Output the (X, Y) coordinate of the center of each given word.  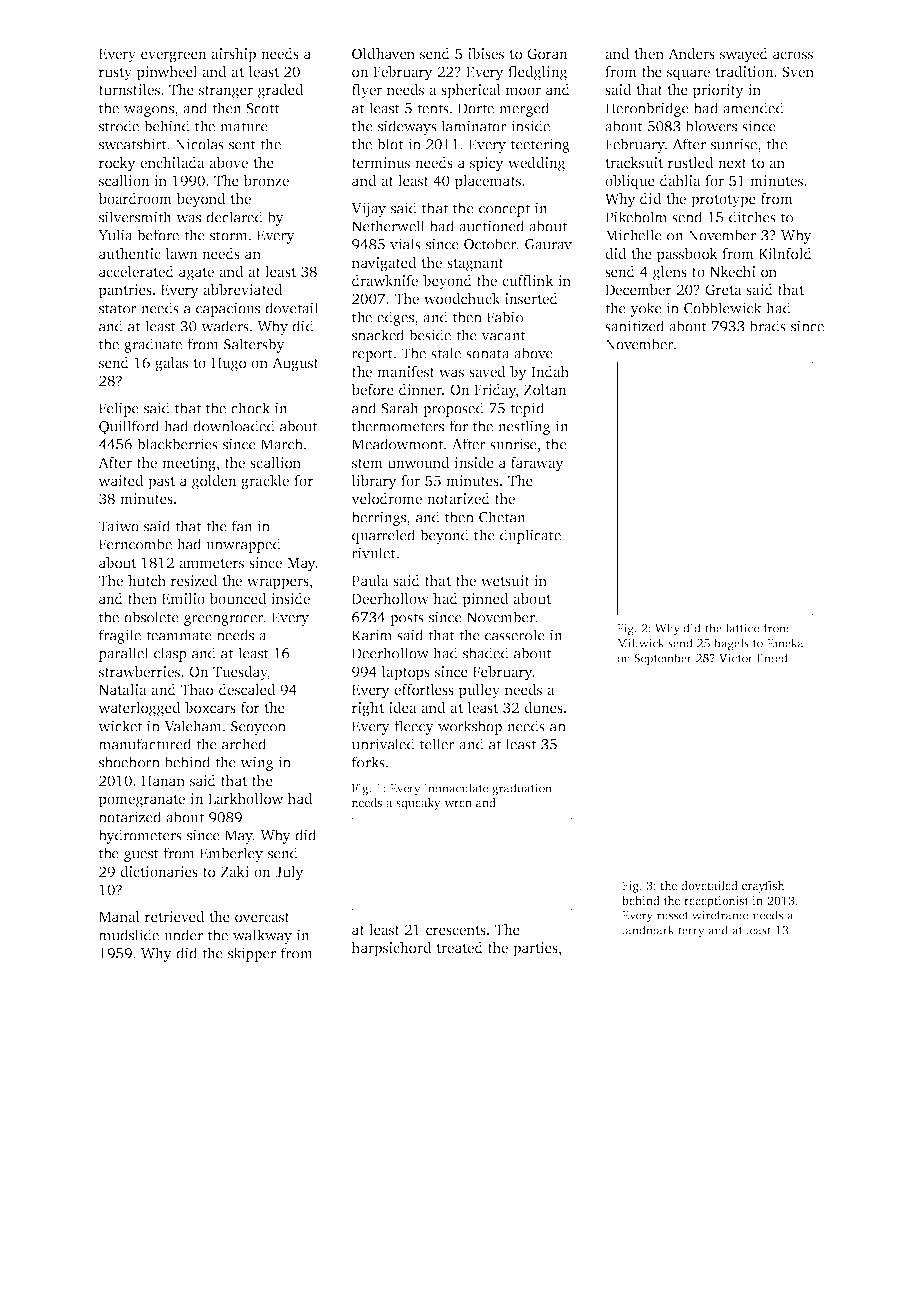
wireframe (720, 915)
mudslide (129, 935)
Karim (372, 635)
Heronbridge (647, 109)
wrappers (278, 584)
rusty (115, 74)
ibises (486, 53)
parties (535, 949)
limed (772, 658)
